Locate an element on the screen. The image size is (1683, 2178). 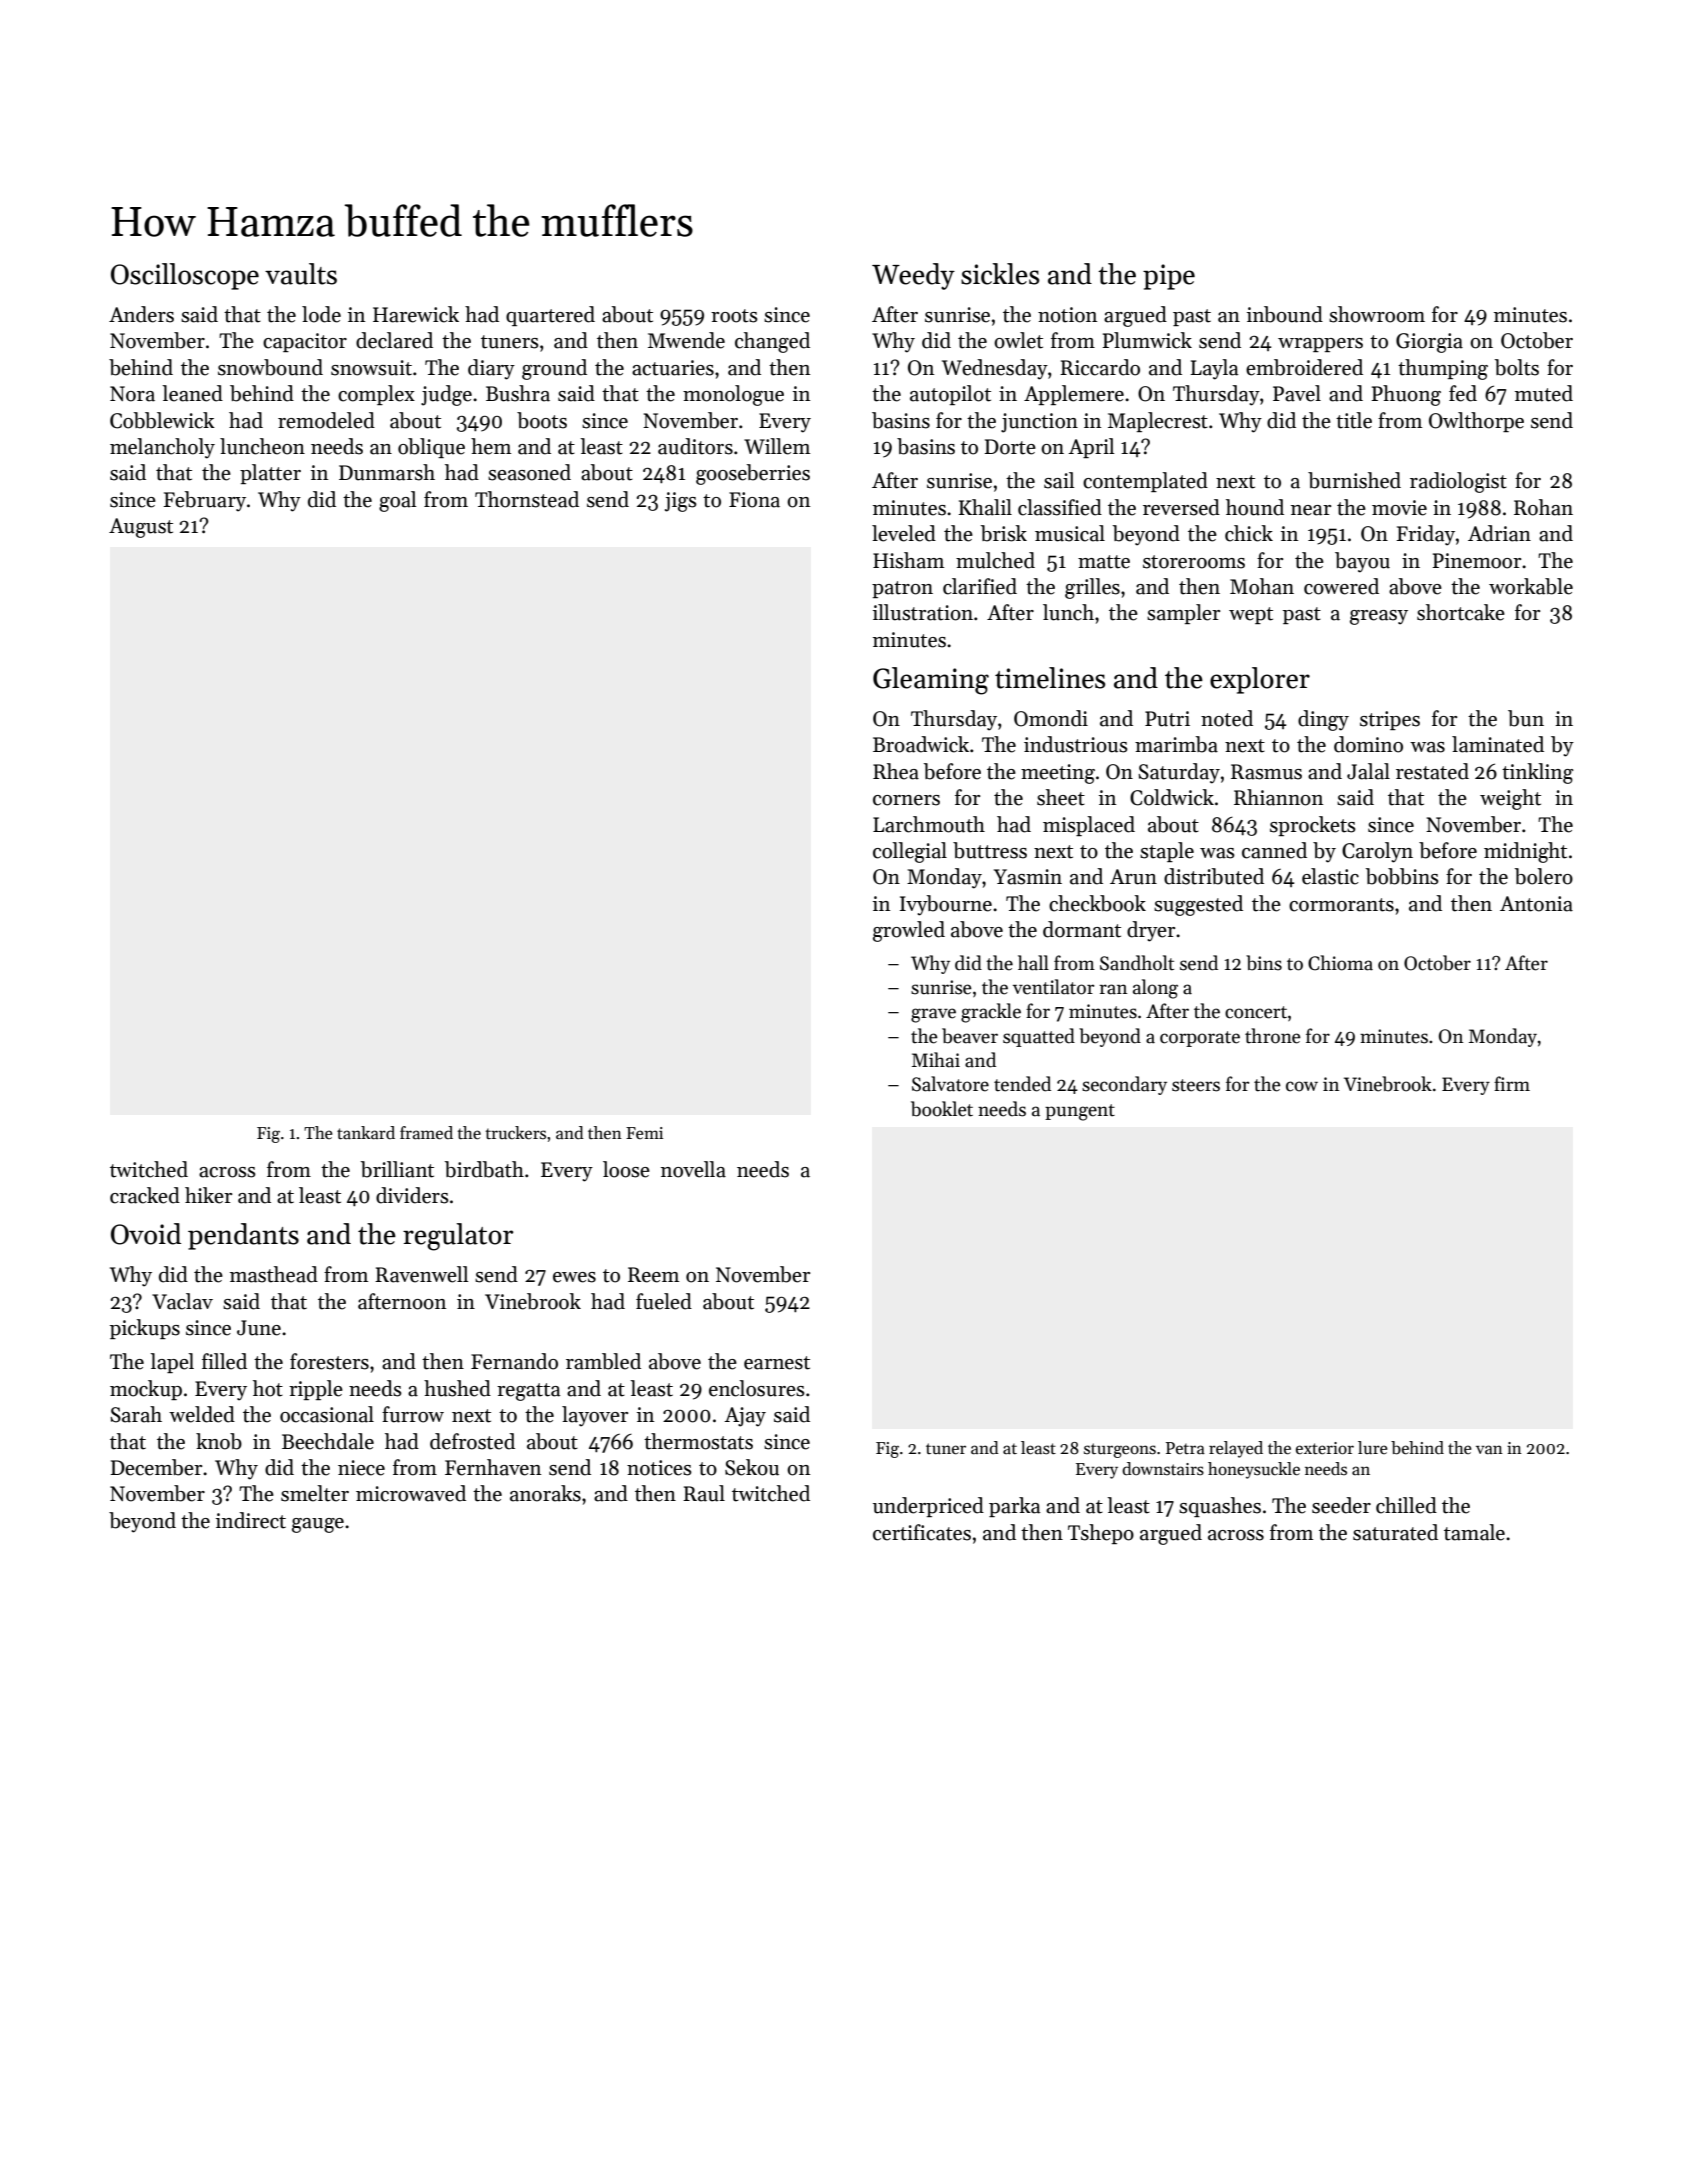
tankard is located at coordinates (366, 1133).
